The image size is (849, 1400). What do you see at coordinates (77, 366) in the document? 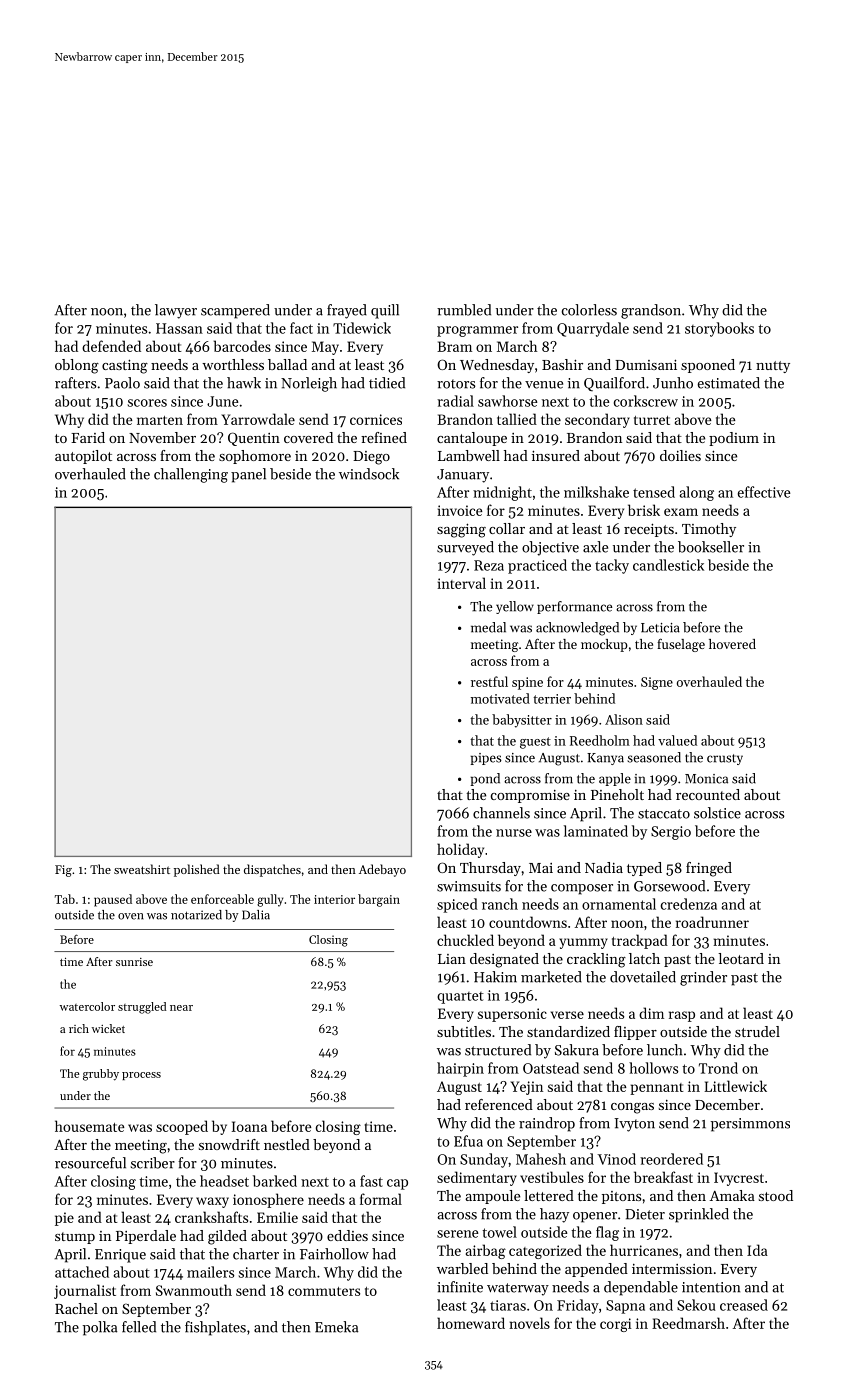
I see `oblong` at bounding box center [77, 366].
